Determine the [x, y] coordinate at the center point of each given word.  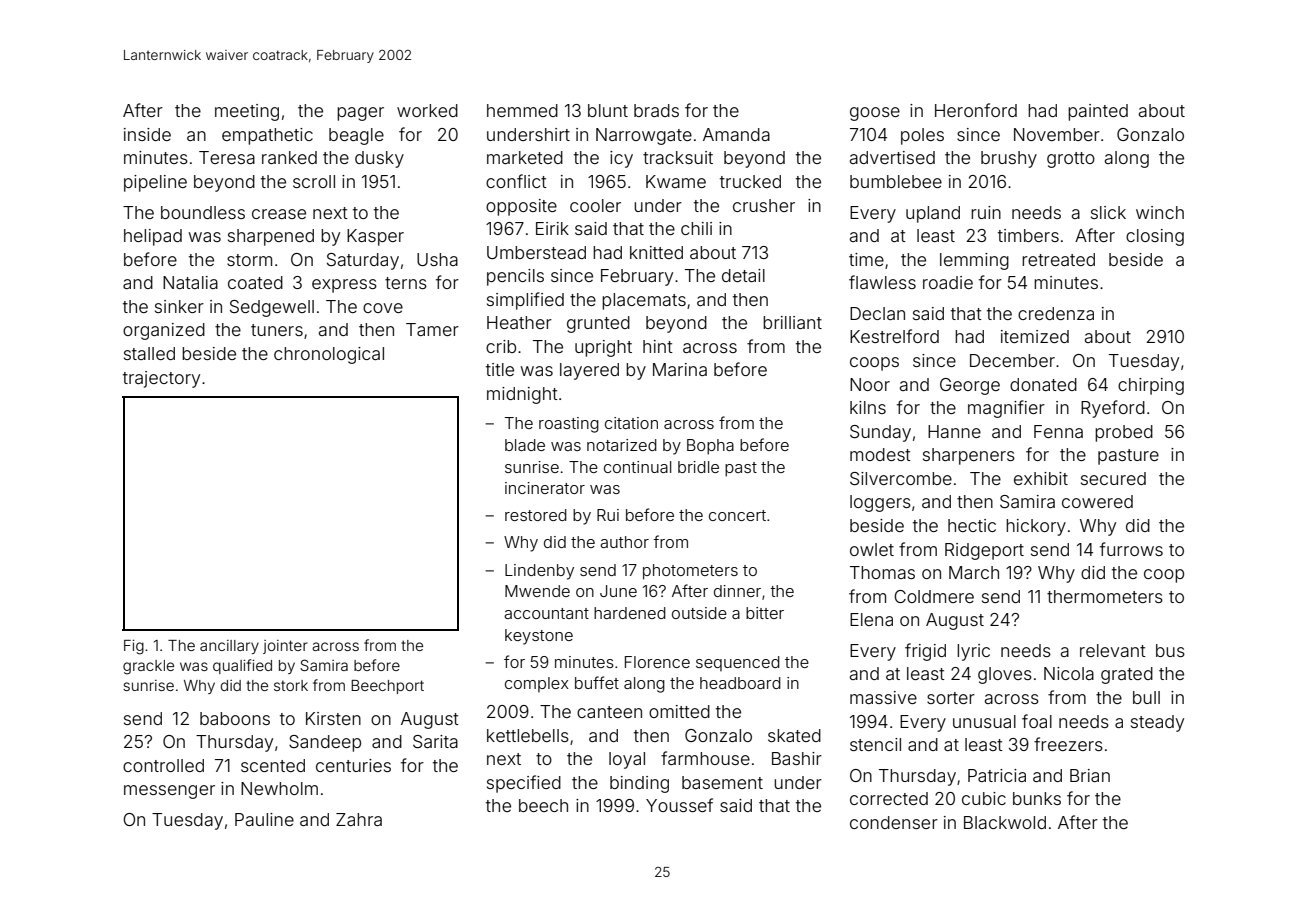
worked [427, 110]
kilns [868, 407]
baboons [235, 718]
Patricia [997, 775]
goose [875, 114]
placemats [644, 301]
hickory [1036, 527]
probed [1124, 433]
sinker [179, 306]
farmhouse [705, 758]
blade [525, 445]
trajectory [161, 379]
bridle [698, 467]
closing [1155, 237]
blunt [608, 110]
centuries [353, 765]
